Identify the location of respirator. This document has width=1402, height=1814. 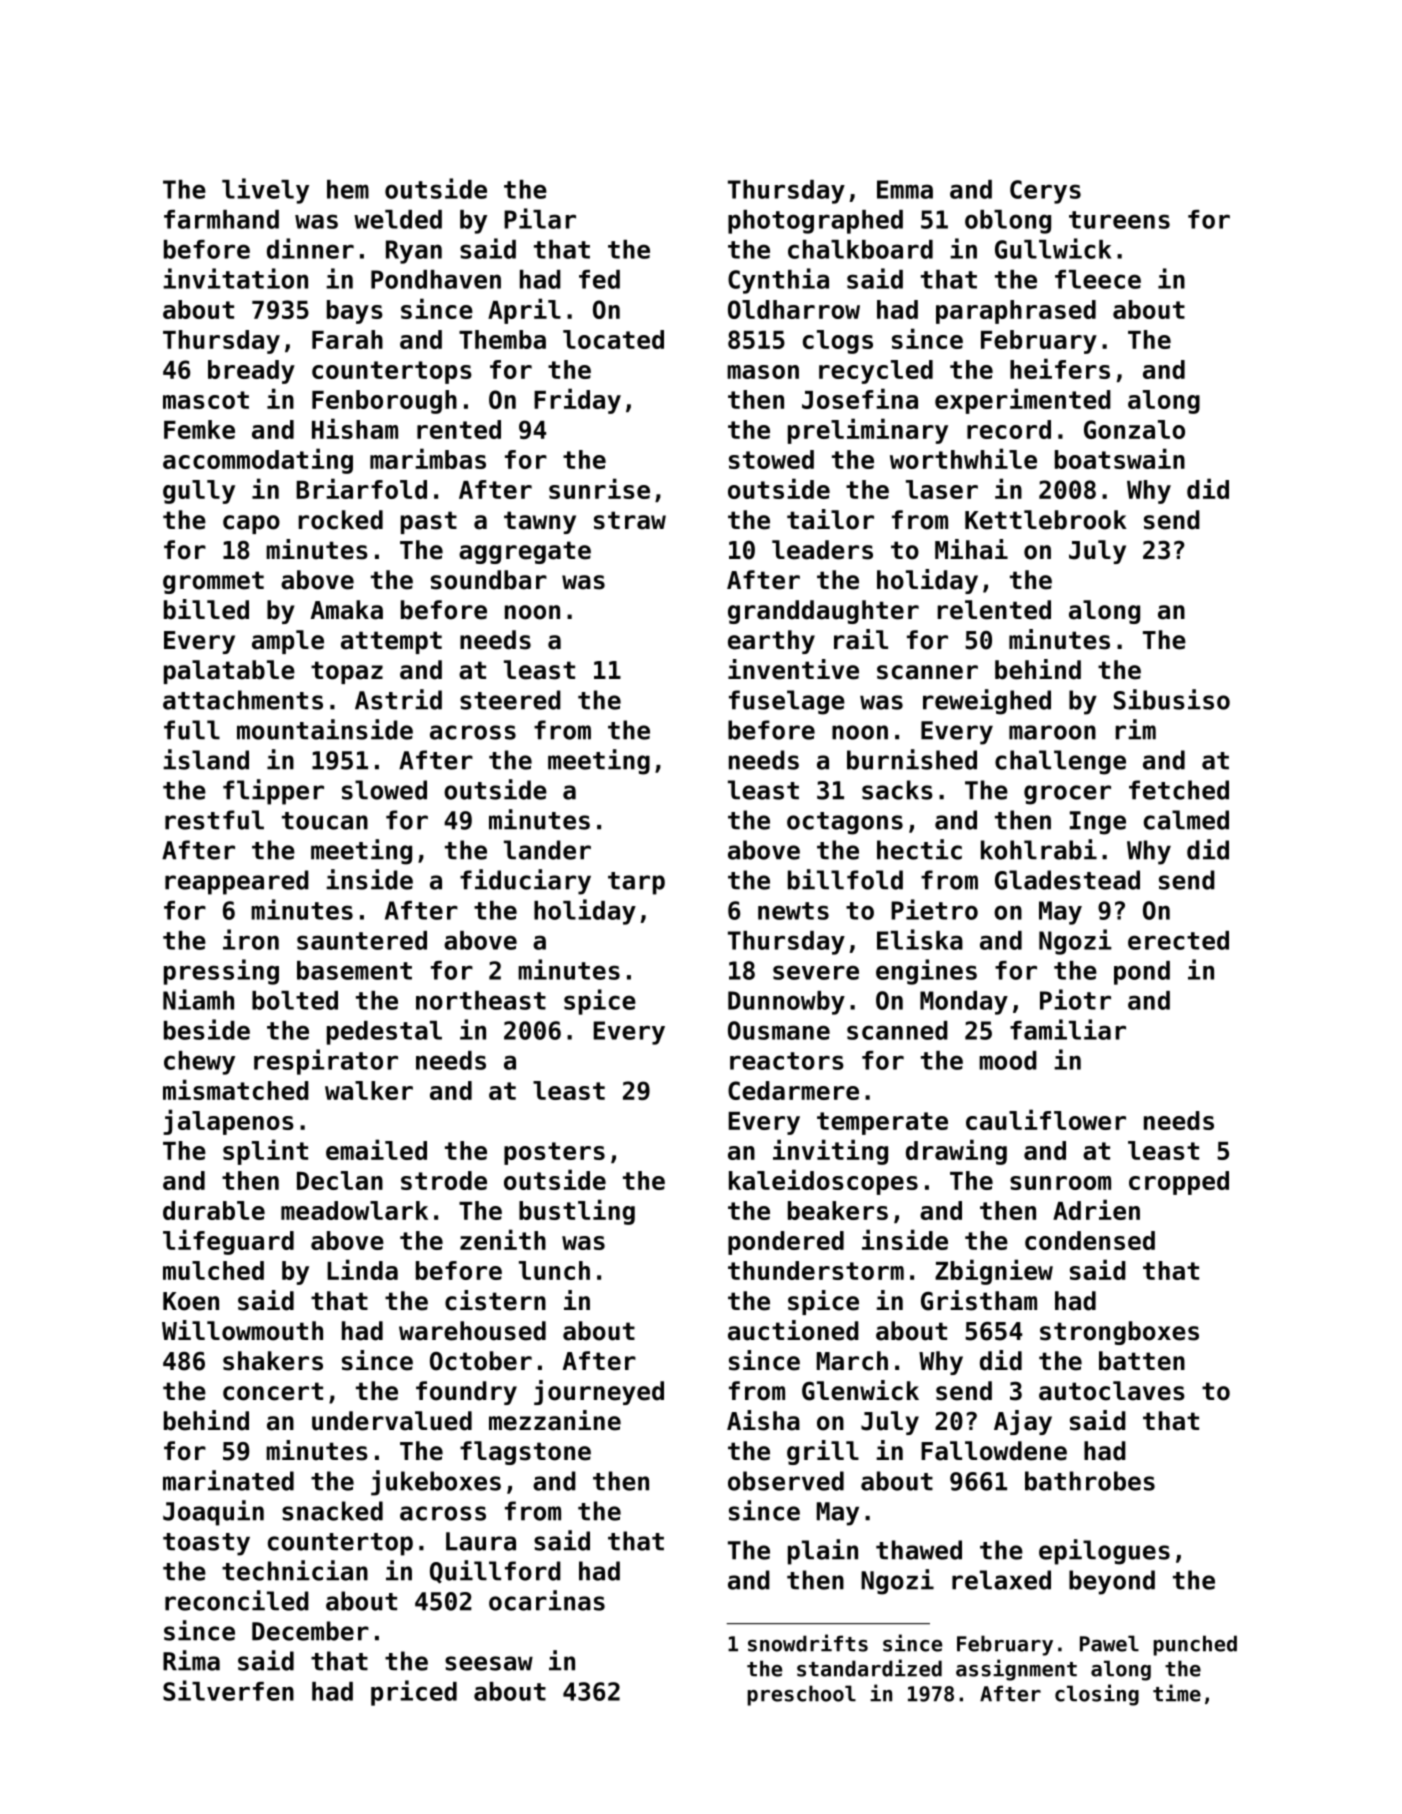
(326, 1062).
